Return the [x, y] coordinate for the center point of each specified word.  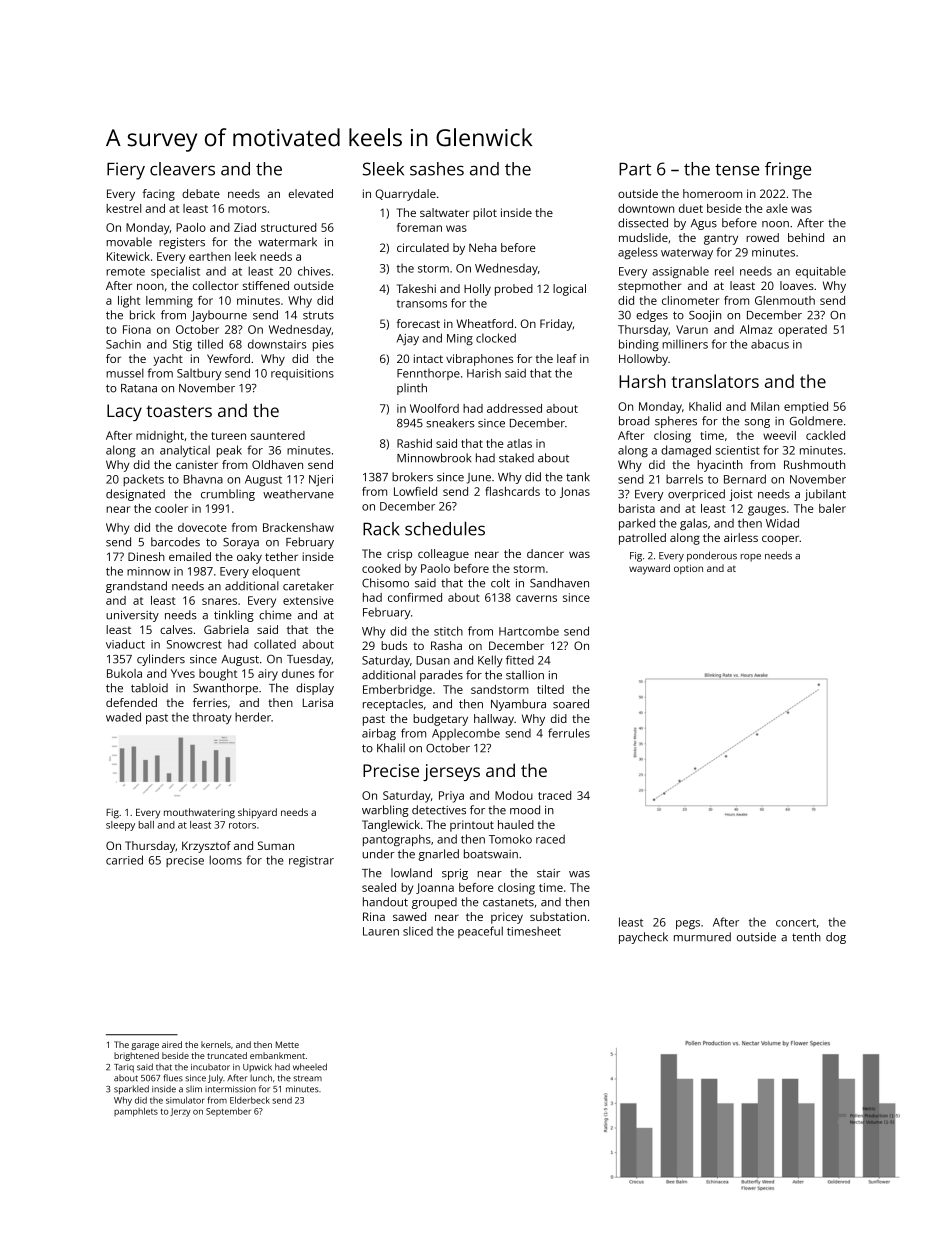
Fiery [126, 171]
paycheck [643, 938]
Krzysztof [206, 847]
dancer [545, 553]
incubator [210, 1067]
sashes [437, 169]
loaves [797, 285]
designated [135, 495]
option [688, 569]
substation [558, 916]
